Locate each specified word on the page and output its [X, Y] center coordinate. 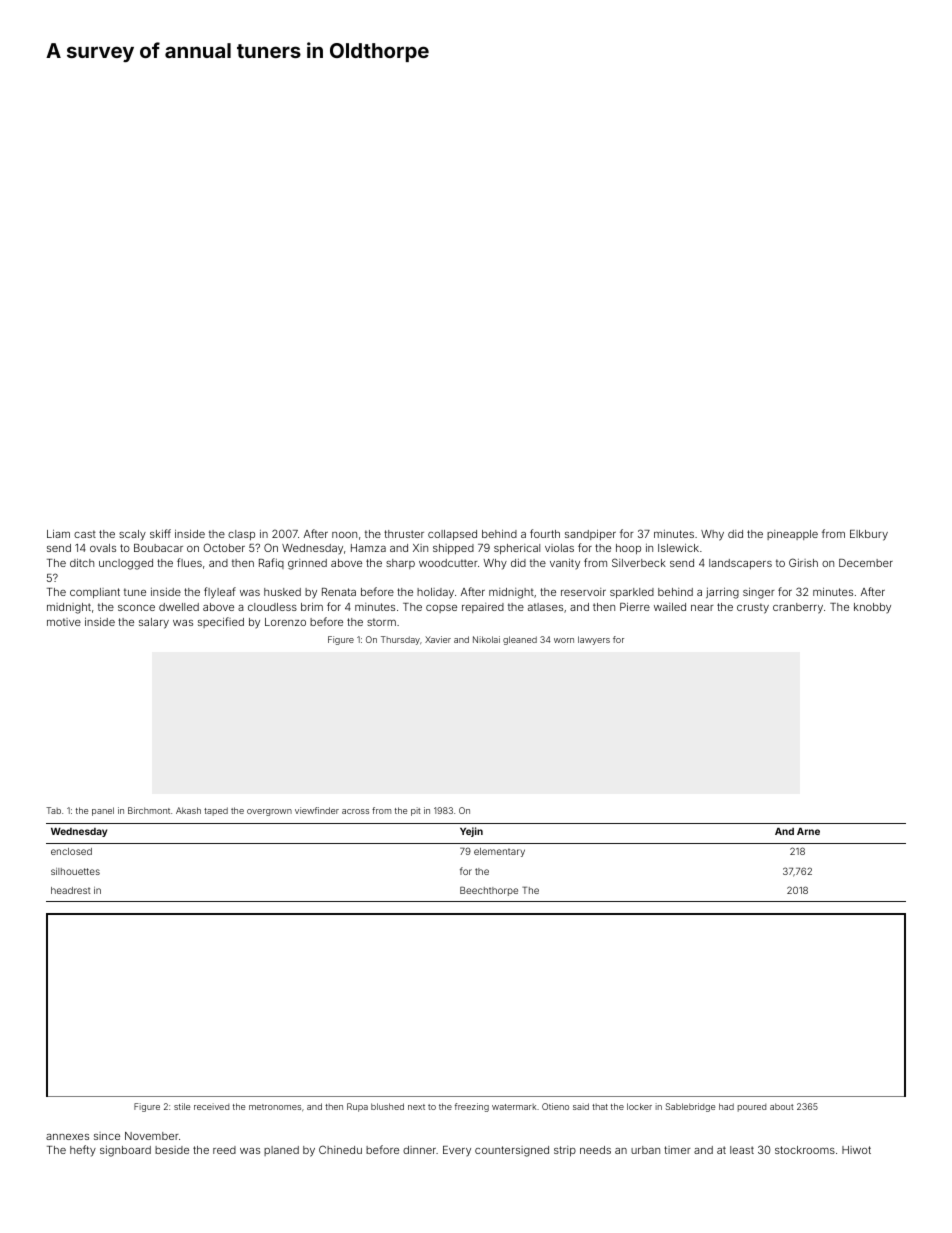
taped [216, 811]
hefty [83, 1151]
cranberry [798, 608]
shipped [453, 549]
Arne [808, 831]
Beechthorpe [489, 891]
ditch [82, 562]
